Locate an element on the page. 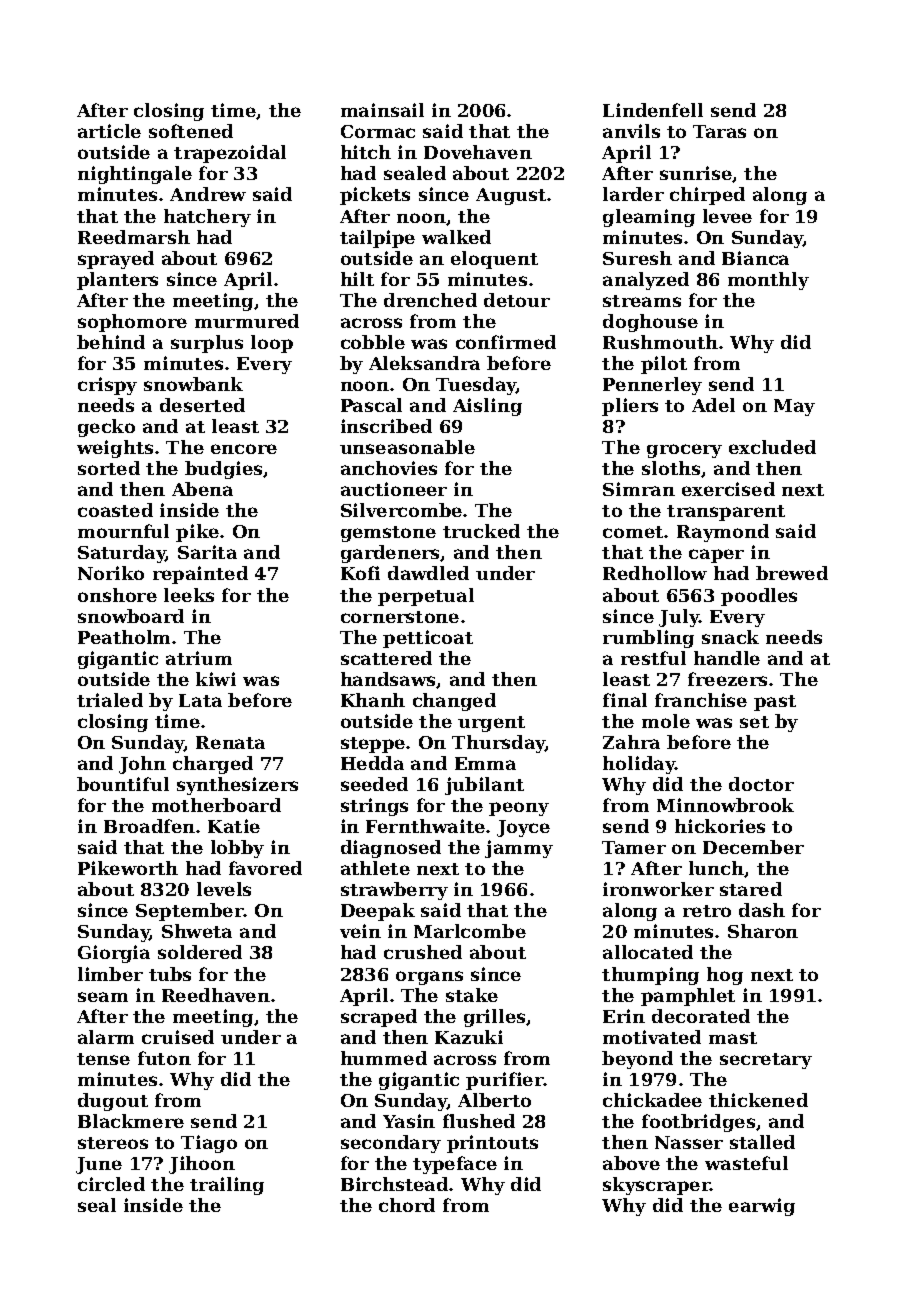 The image size is (908, 1316). Giorgia is located at coordinates (114, 954).
